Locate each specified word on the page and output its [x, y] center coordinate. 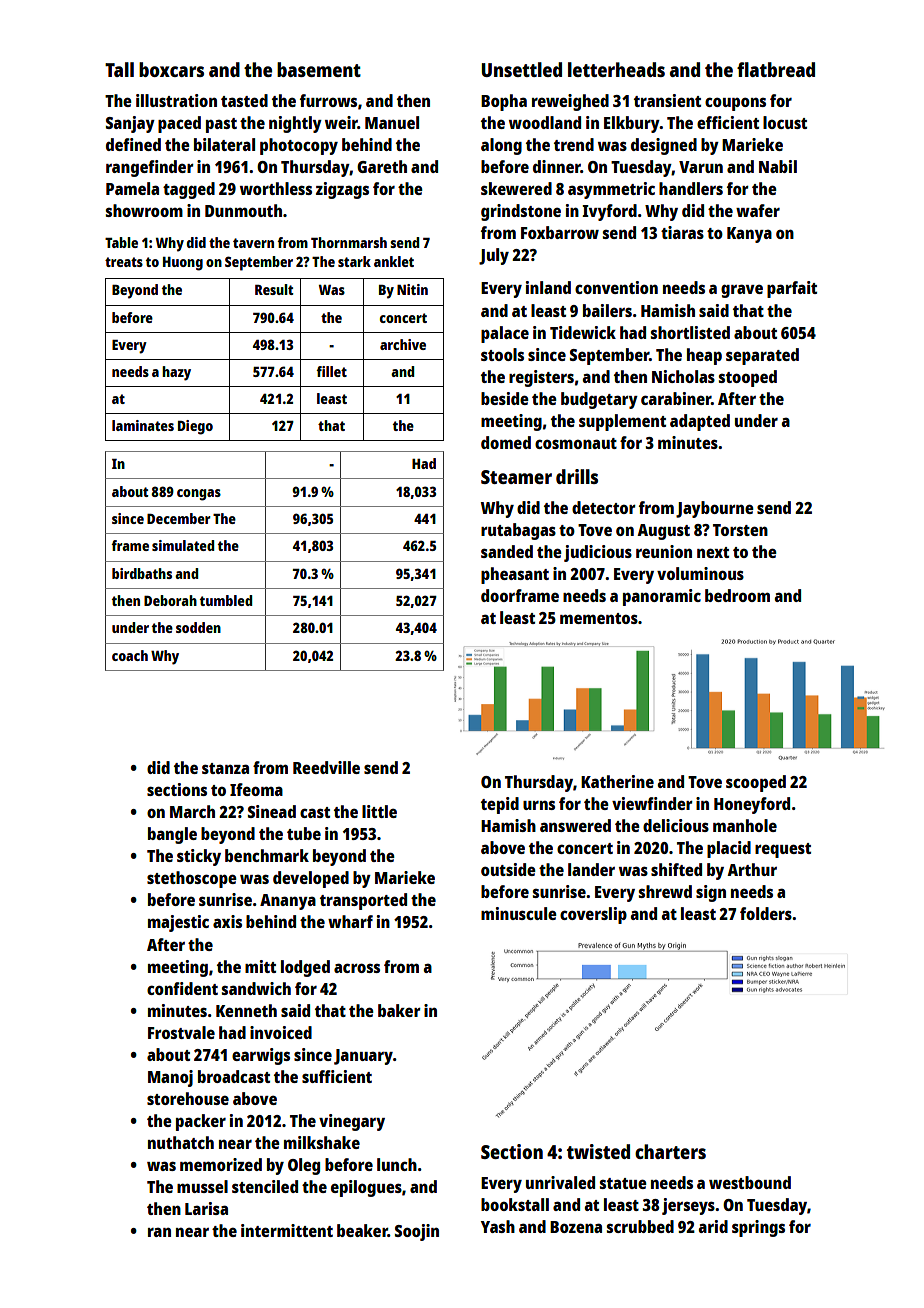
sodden [198, 627]
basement [319, 69]
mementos [599, 618]
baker [399, 1010]
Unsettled [521, 69]
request [783, 850]
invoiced [281, 1032]
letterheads [616, 69]
